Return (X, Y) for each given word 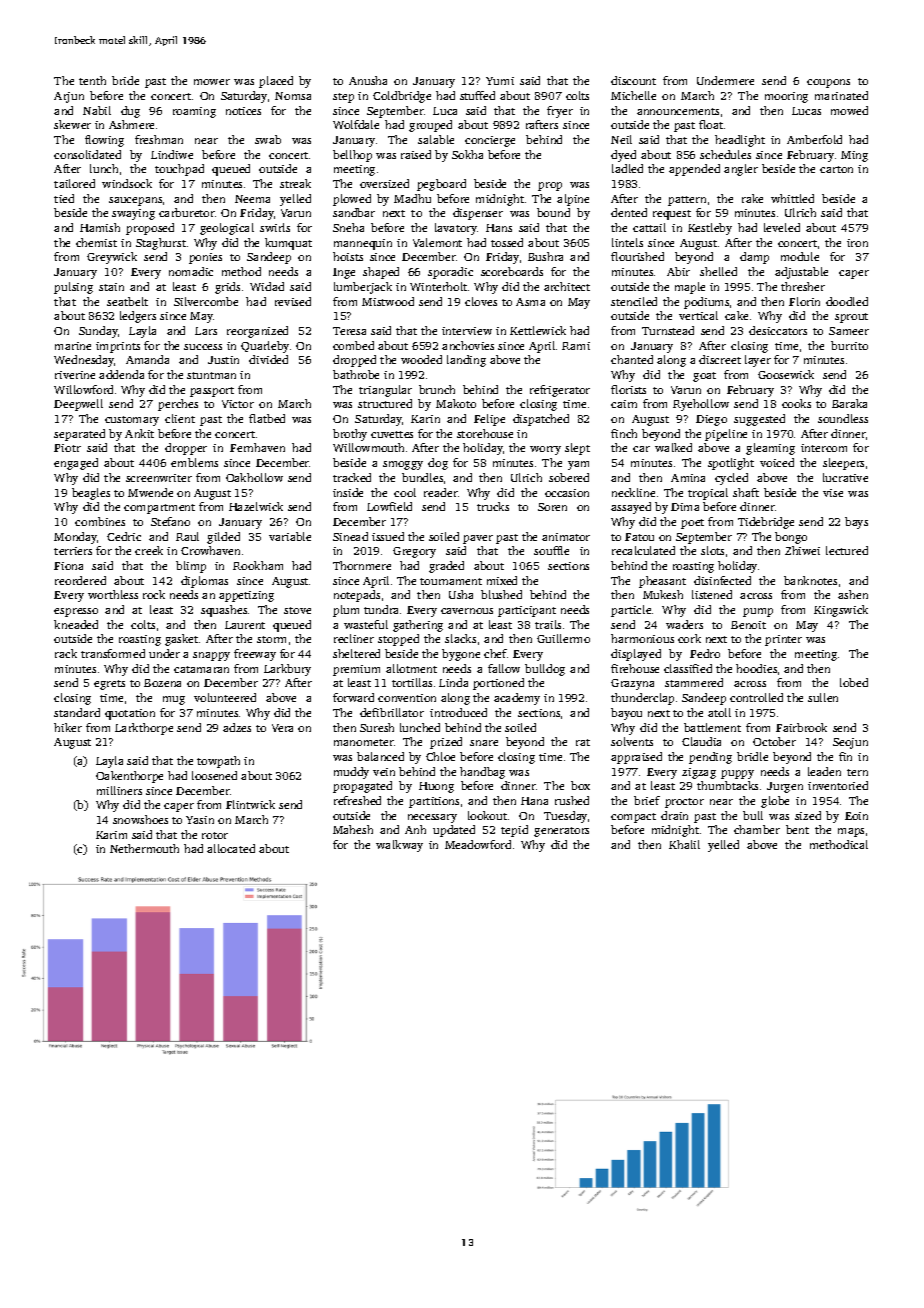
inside (348, 492)
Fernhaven (257, 447)
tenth (92, 80)
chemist (96, 242)
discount (633, 80)
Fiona (68, 566)
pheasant (662, 582)
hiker (68, 727)
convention (407, 698)
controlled (756, 697)
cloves (481, 301)
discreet (720, 359)
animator (566, 537)
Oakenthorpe (129, 777)
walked (673, 447)
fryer (560, 112)
